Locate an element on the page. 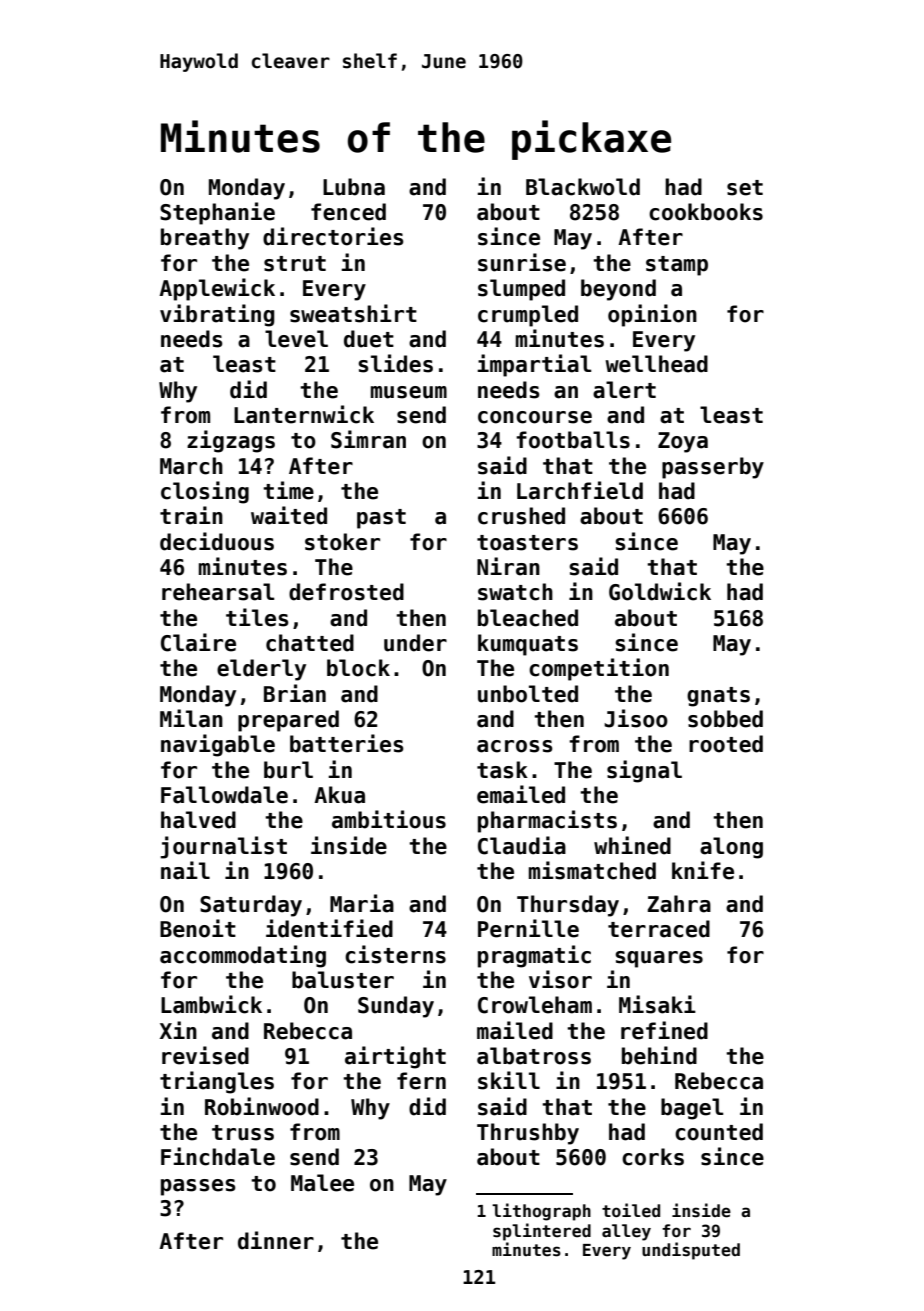  level is located at coordinates (296, 339).
